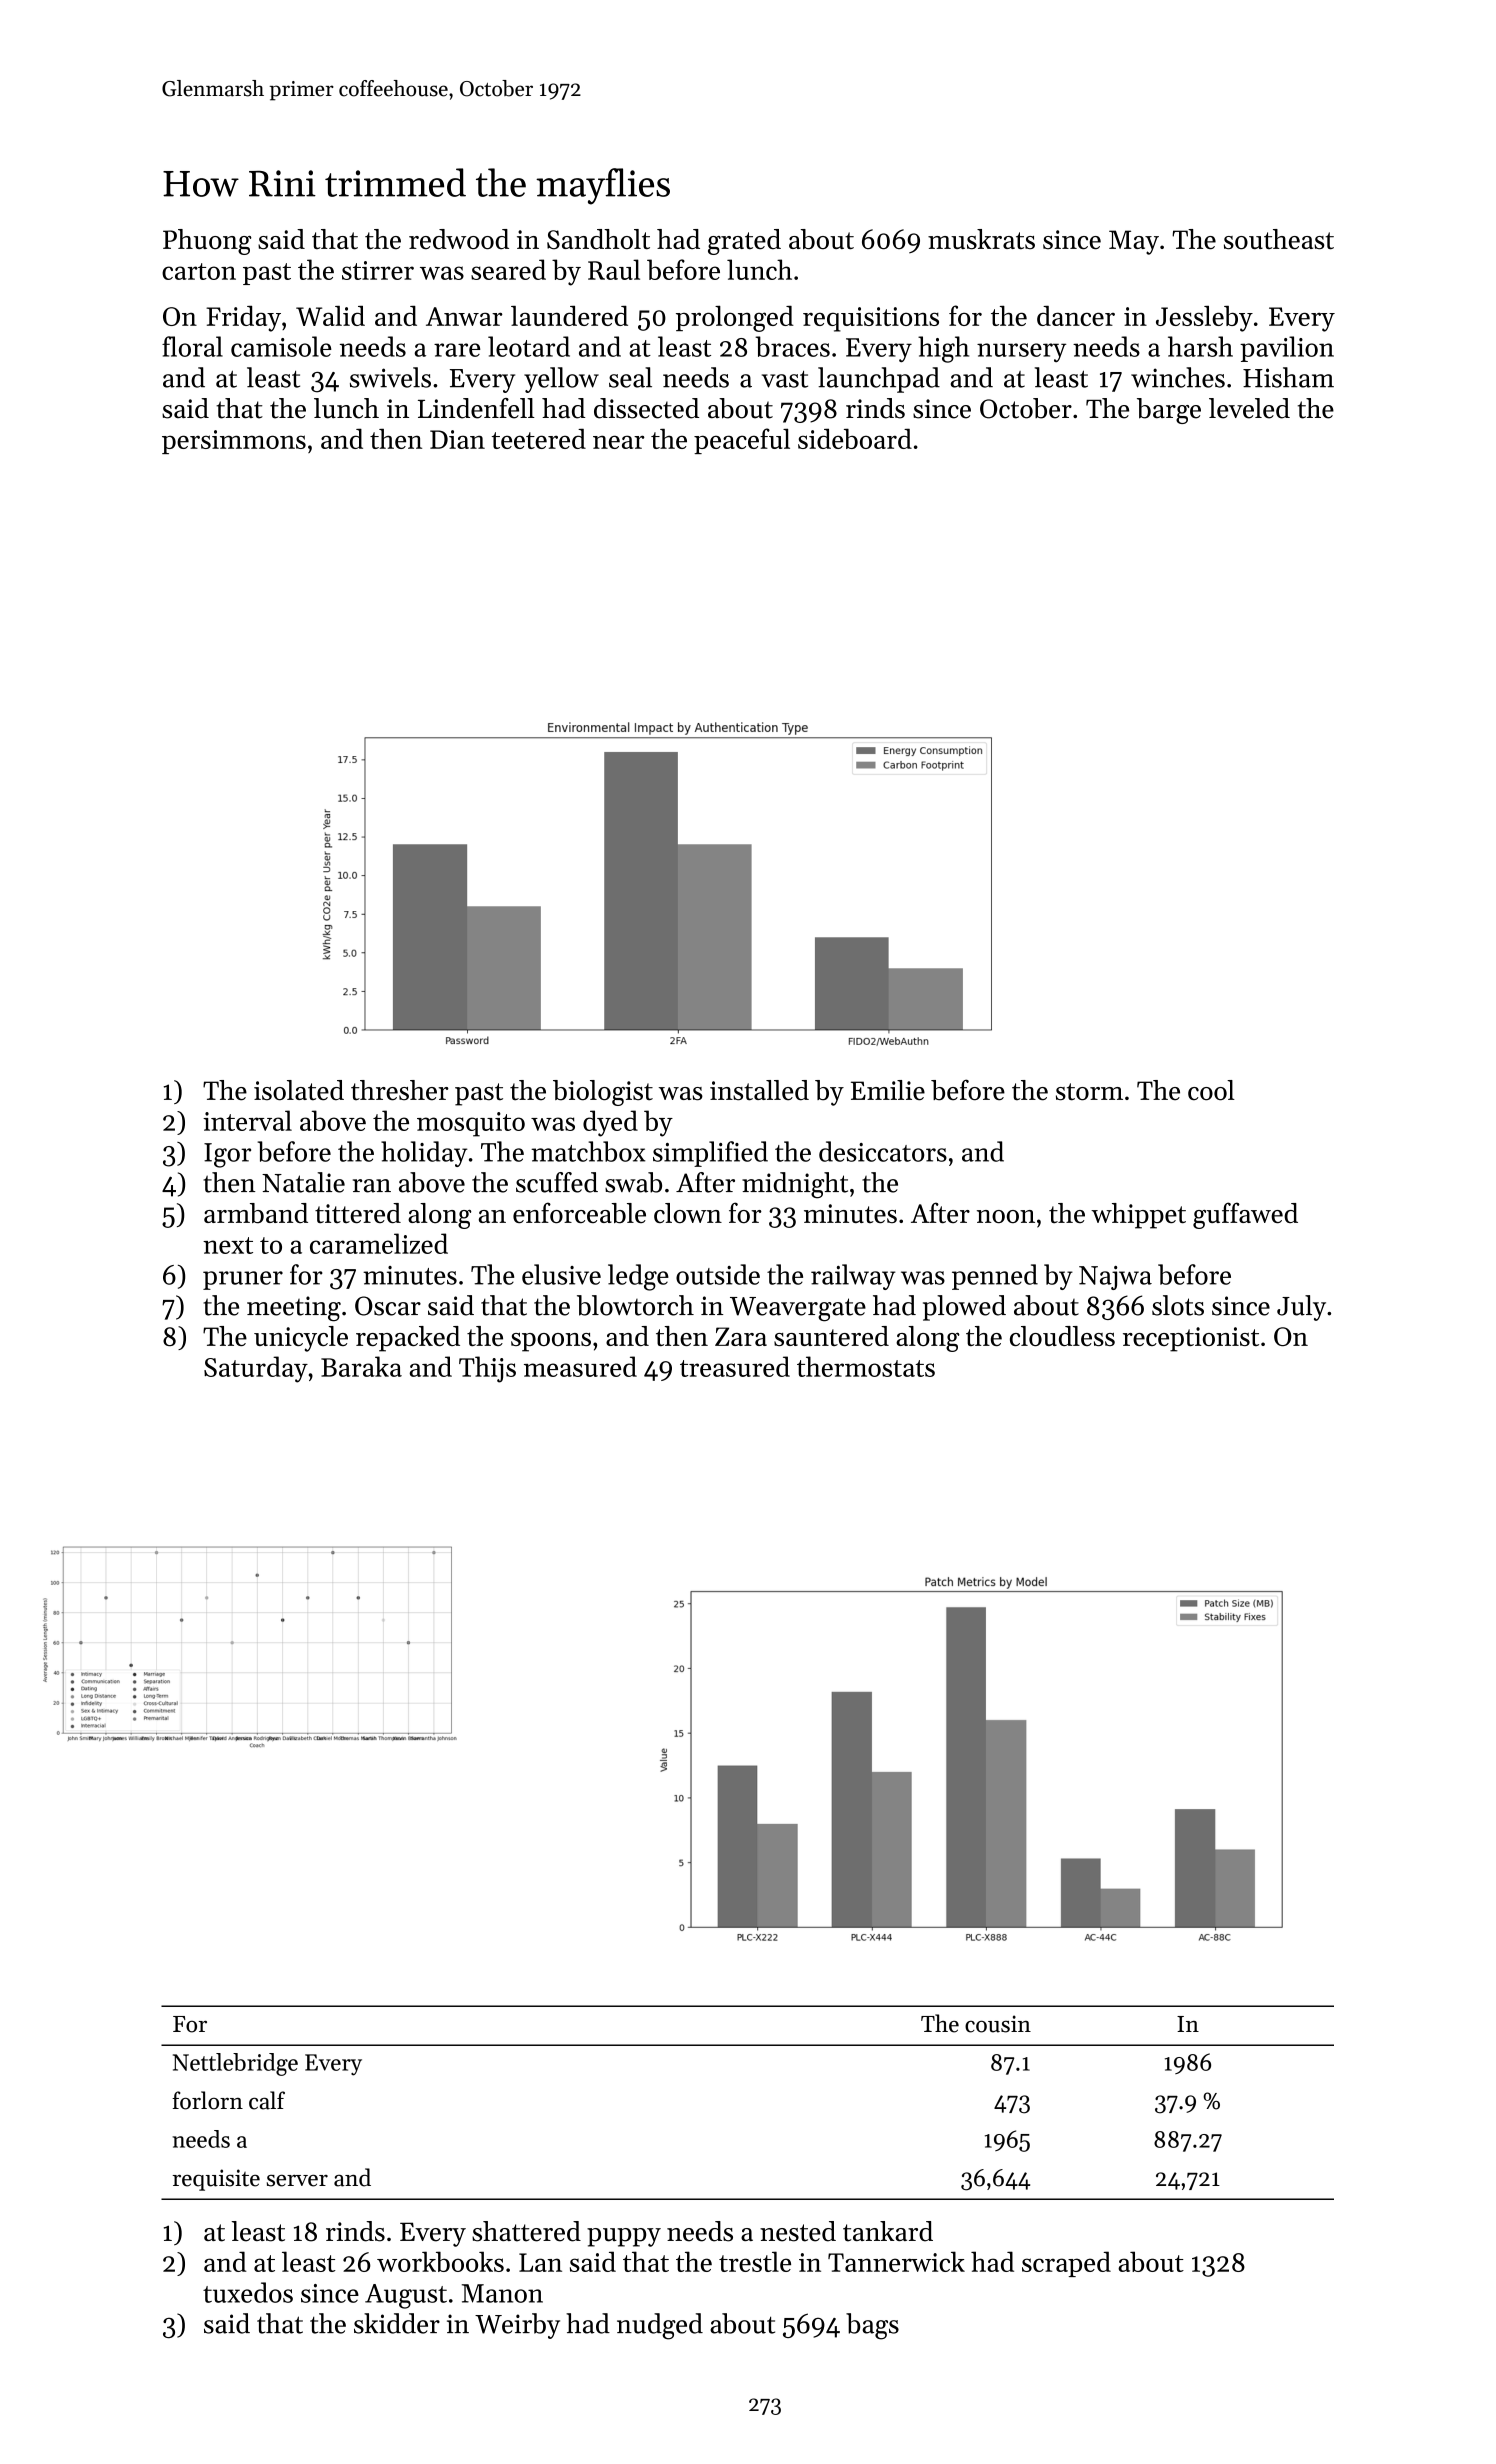  What do you see at coordinates (1211, 1090) in the screenshot?
I see `cool` at bounding box center [1211, 1090].
